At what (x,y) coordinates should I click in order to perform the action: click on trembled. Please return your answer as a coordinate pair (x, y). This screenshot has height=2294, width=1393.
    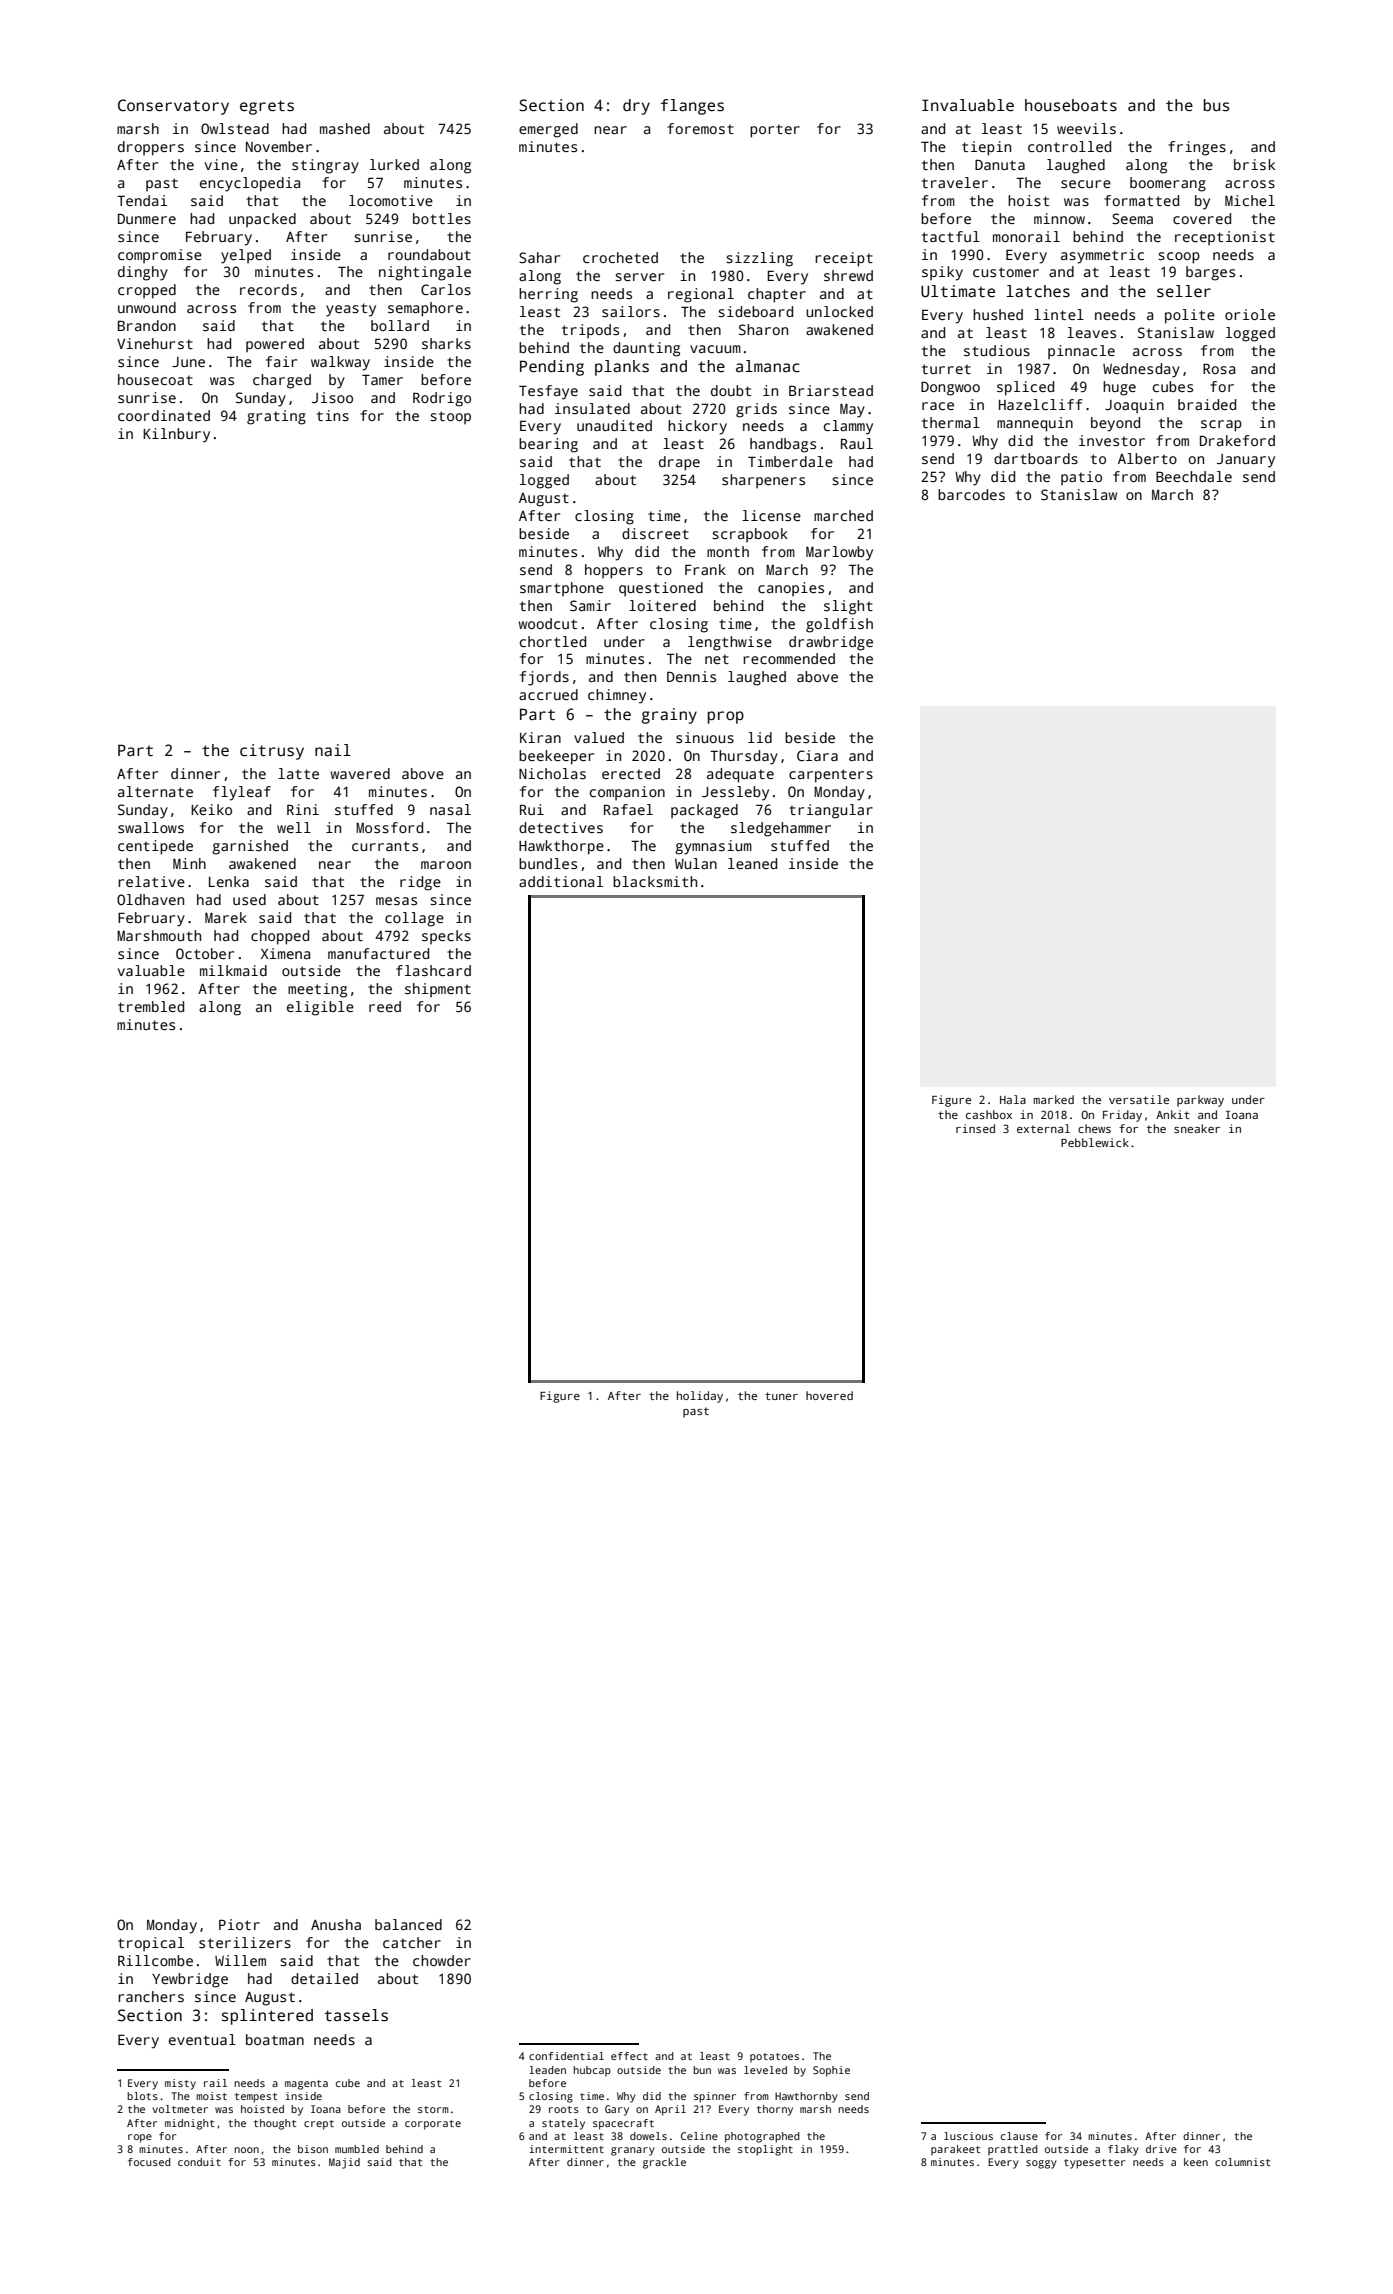
    Looking at the image, I should click on (151, 1006).
